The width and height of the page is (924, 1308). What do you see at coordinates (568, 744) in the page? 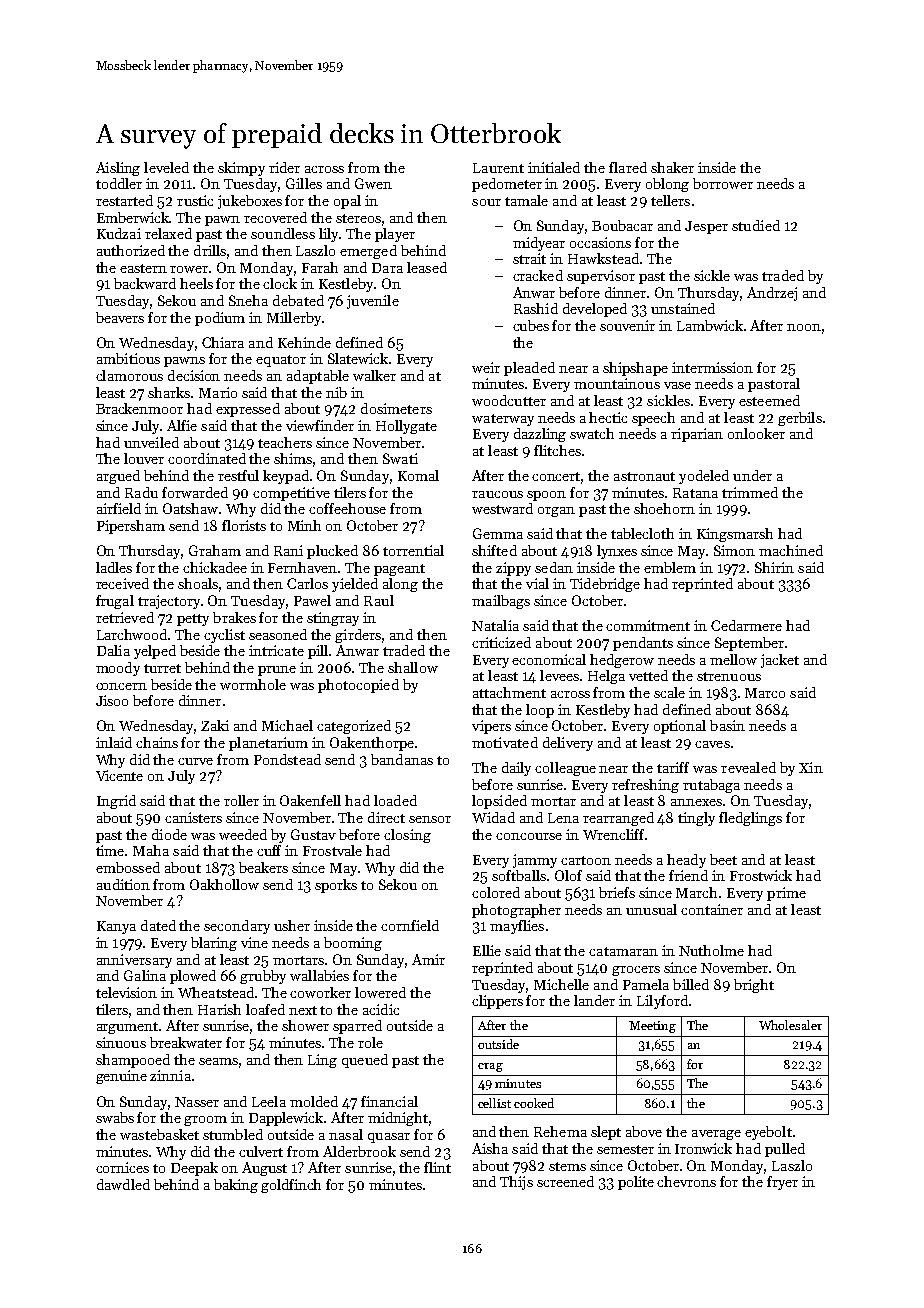
I see `delivery` at bounding box center [568, 744].
